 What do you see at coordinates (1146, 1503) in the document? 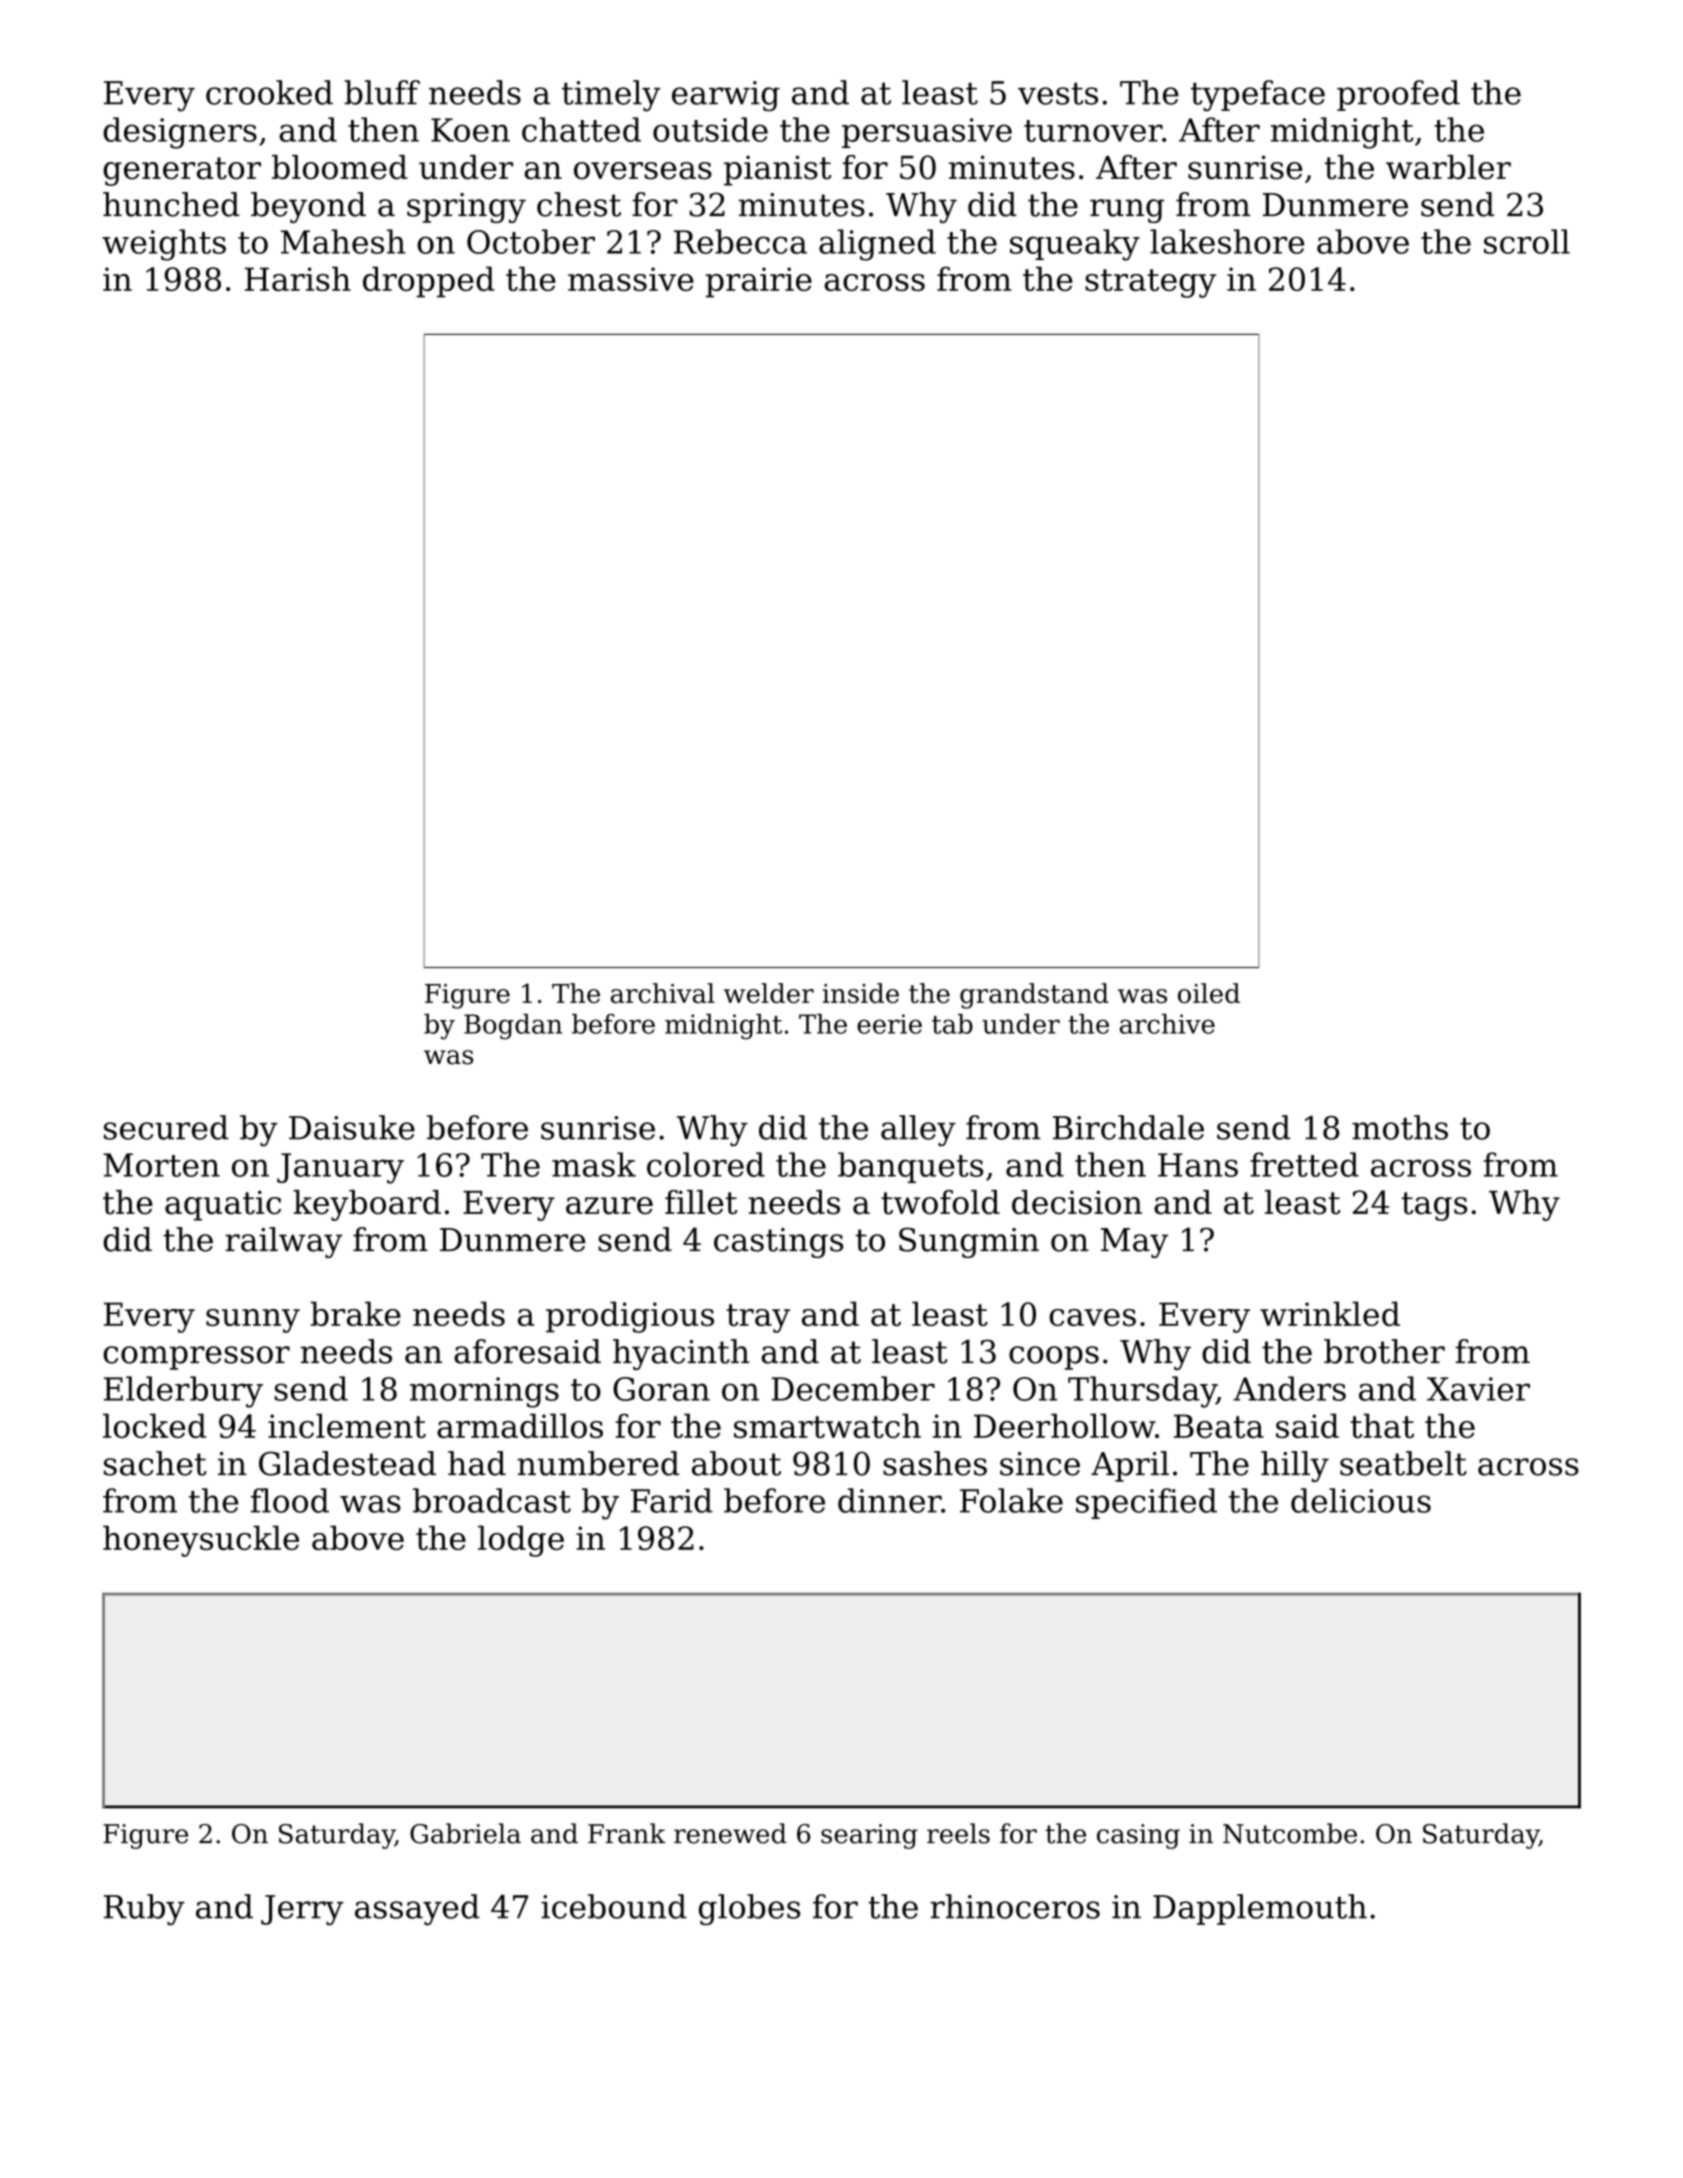
I see `specified` at bounding box center [1146, 1503].
